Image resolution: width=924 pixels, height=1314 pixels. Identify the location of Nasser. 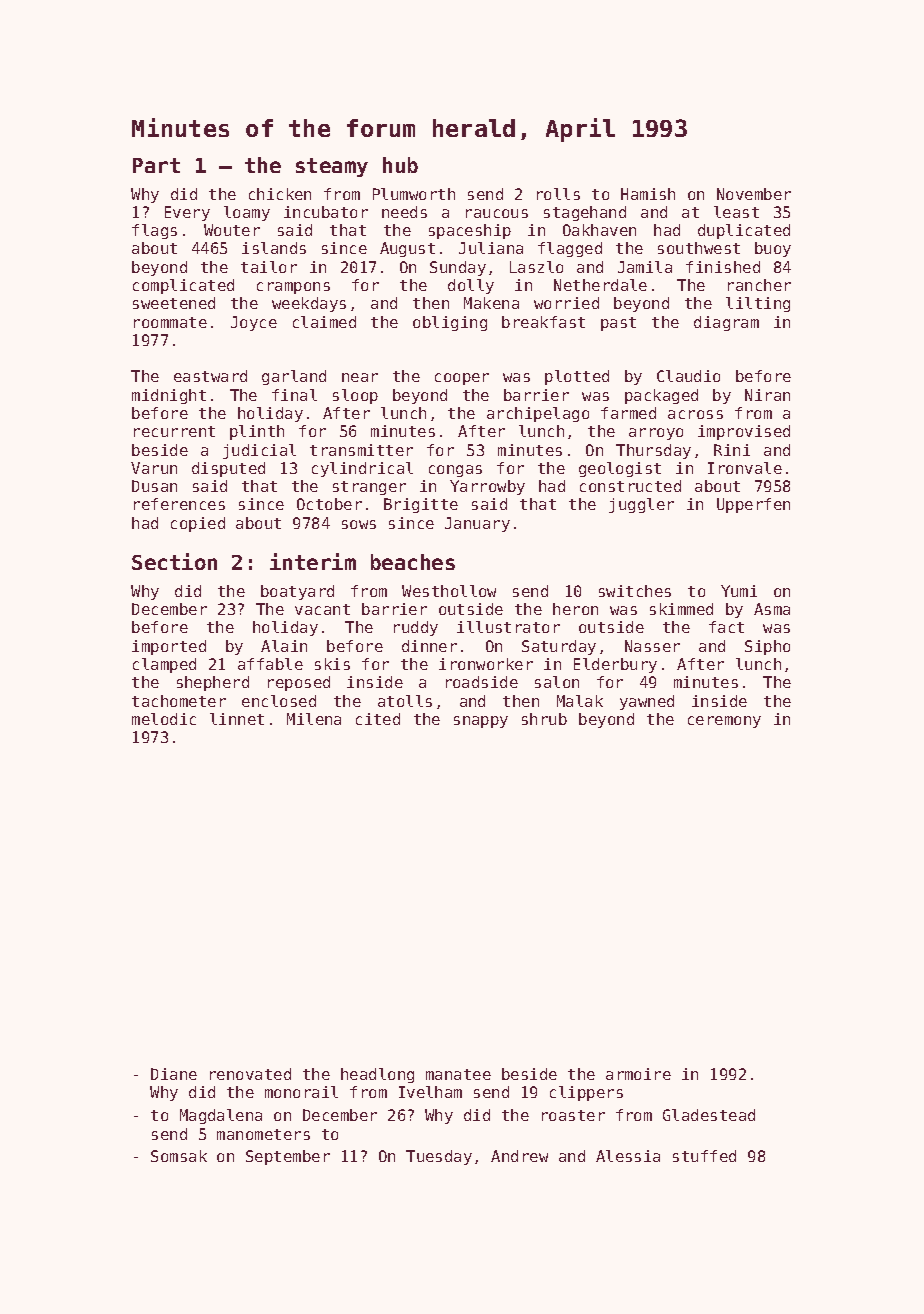
(652, 646).
